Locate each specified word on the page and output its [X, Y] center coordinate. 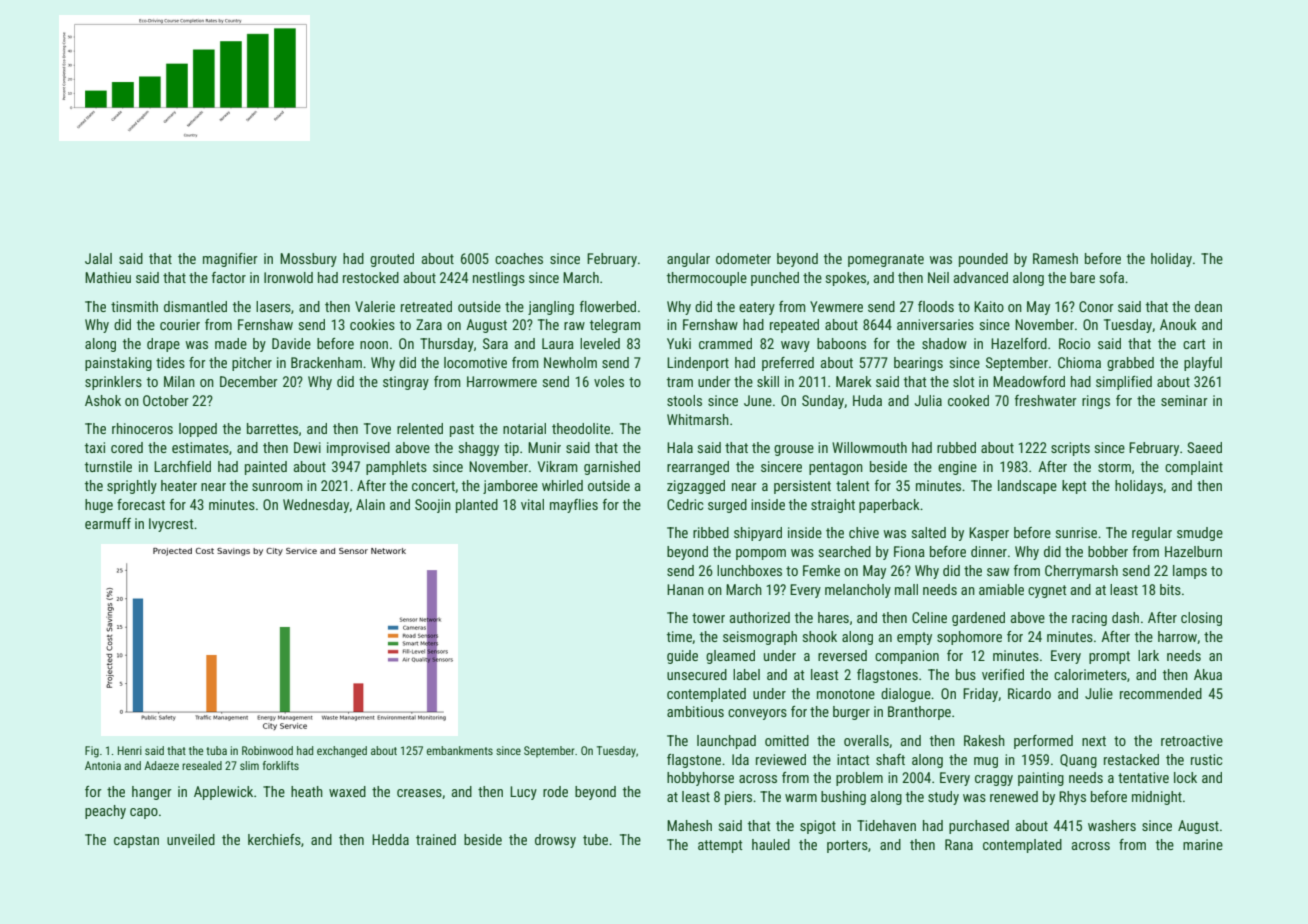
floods [936, 306]
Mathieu [108, 277]
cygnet [1047, 591]
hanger [152, 793]
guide [682, 657]
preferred [788, 364]
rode [555, 791]
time [679, 636]
